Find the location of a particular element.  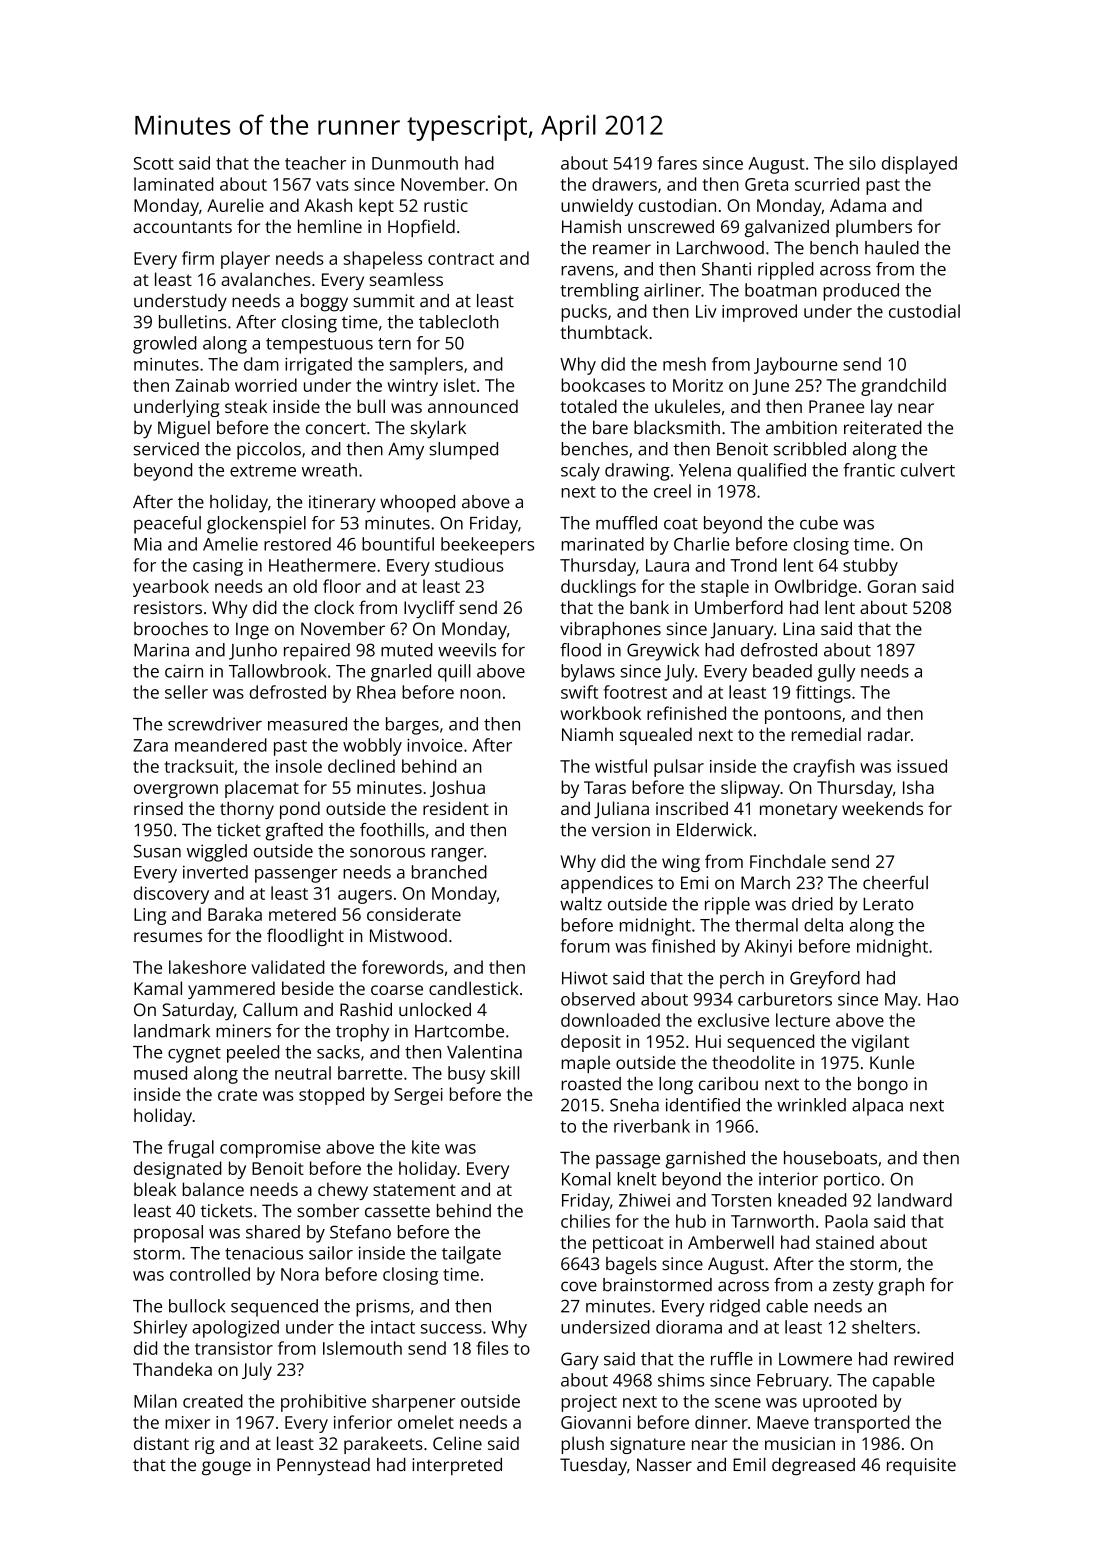

Mia is located at coordinates (148, 544).
